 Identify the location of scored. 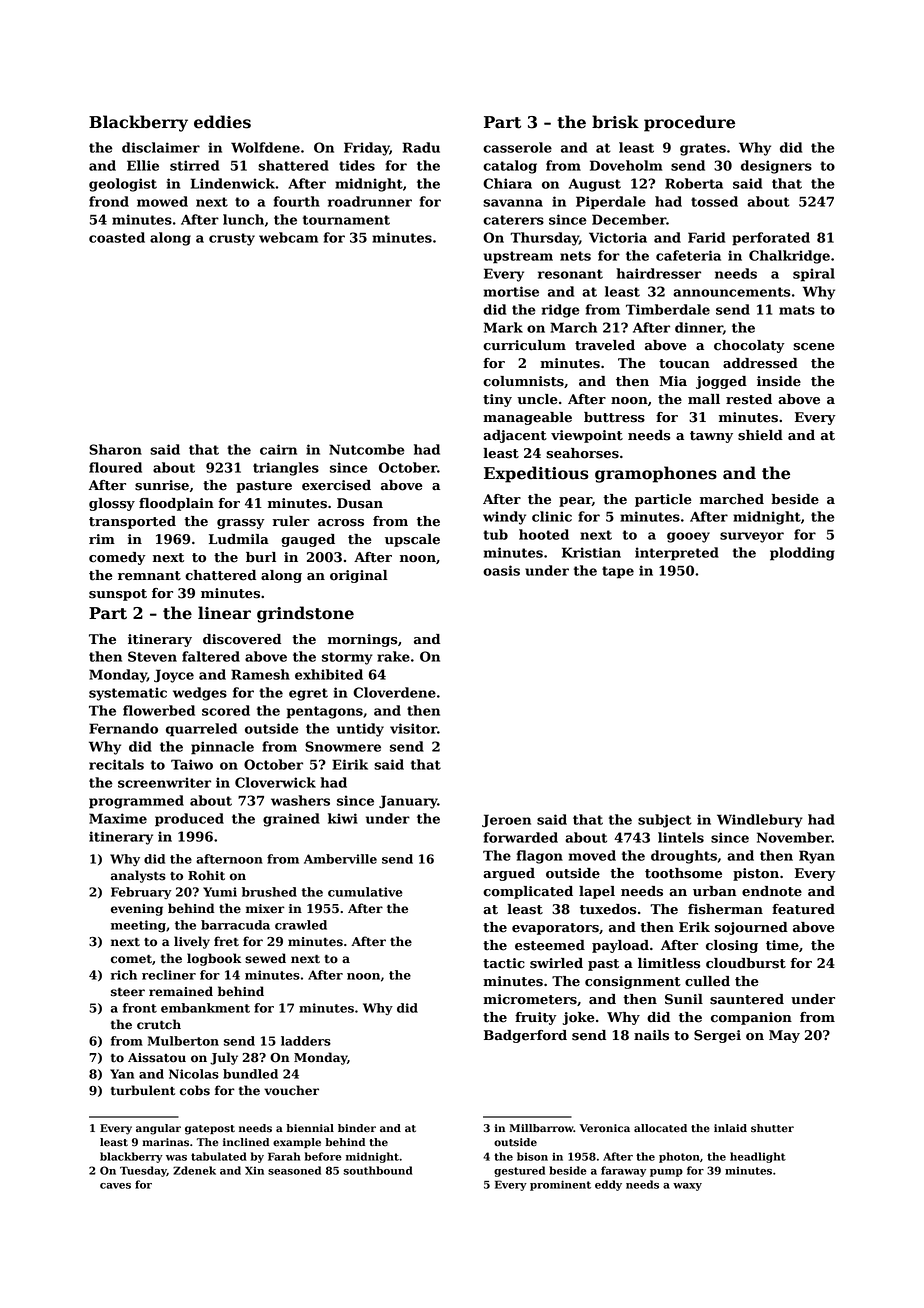
(226, 710).
